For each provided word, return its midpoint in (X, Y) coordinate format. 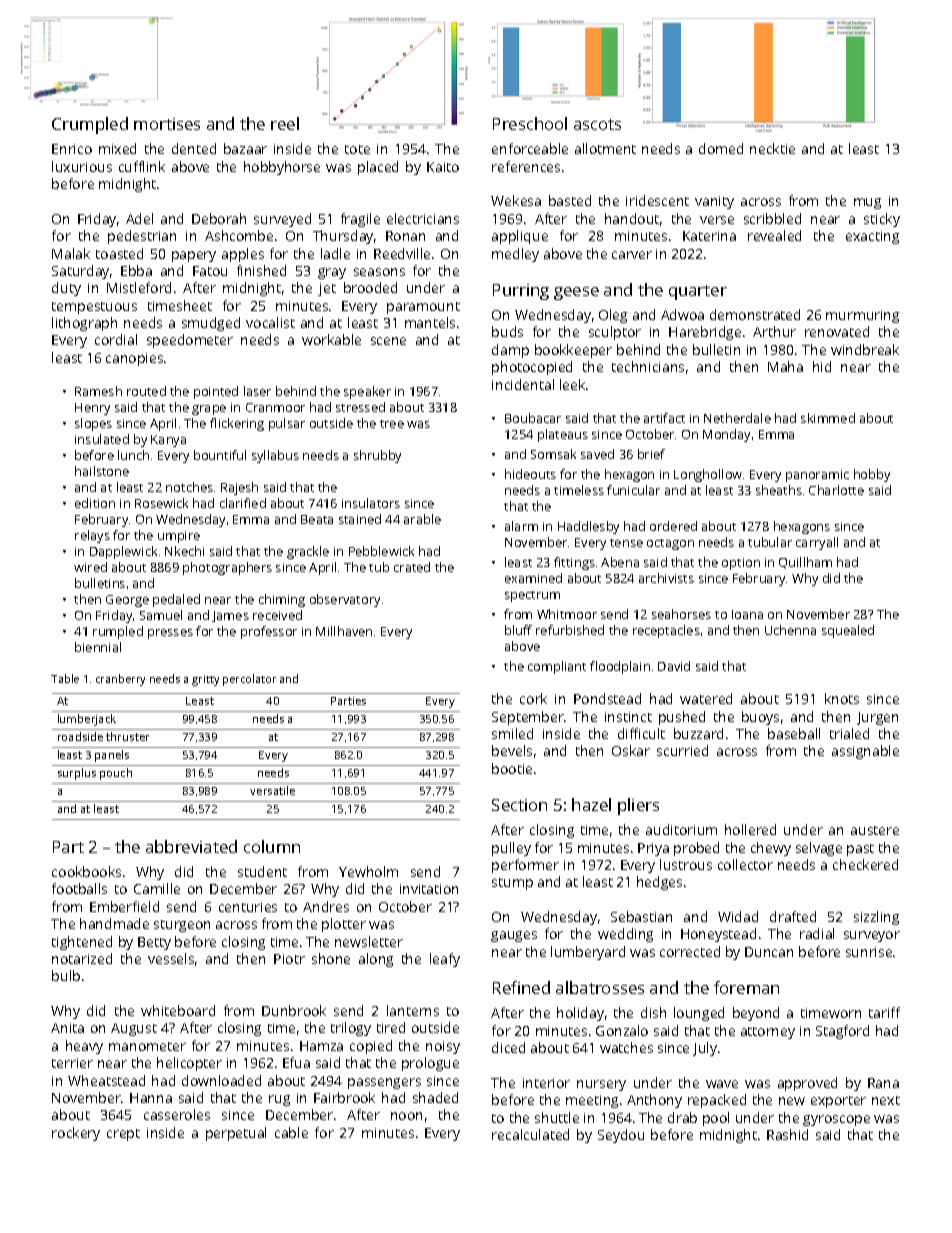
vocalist (270, 322)
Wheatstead (106, 1080)
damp (510, 351)
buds (507, 331)
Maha (785, 366)
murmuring (862, 316)
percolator (249, 680)
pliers (638, 806)
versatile (272, 790)
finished (261, 270)
